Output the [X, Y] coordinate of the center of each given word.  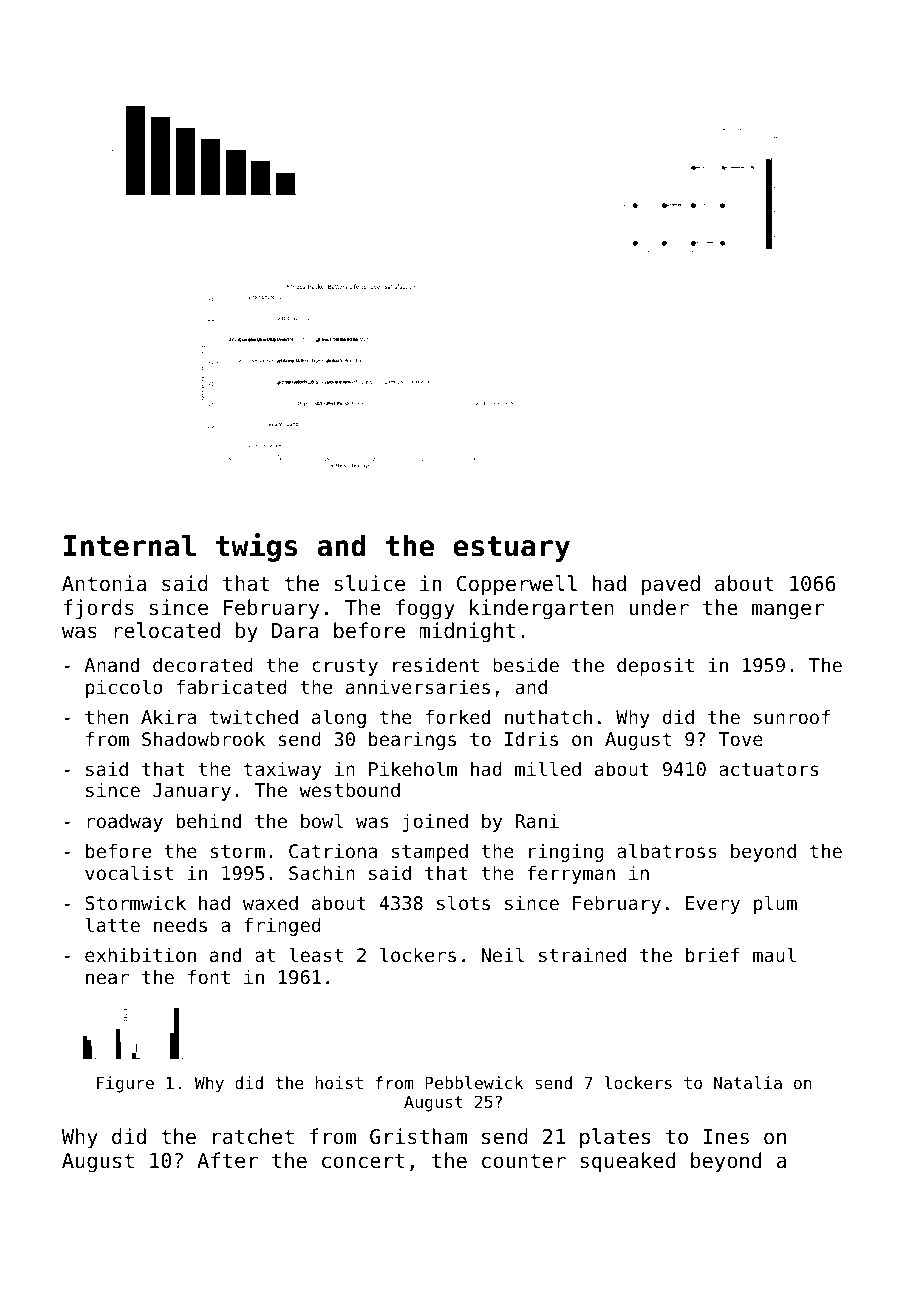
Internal [130, 545]
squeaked [627, 1162]
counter [524, 1161]
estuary [511, 549]
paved [671, 585]
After [227, 1160]
